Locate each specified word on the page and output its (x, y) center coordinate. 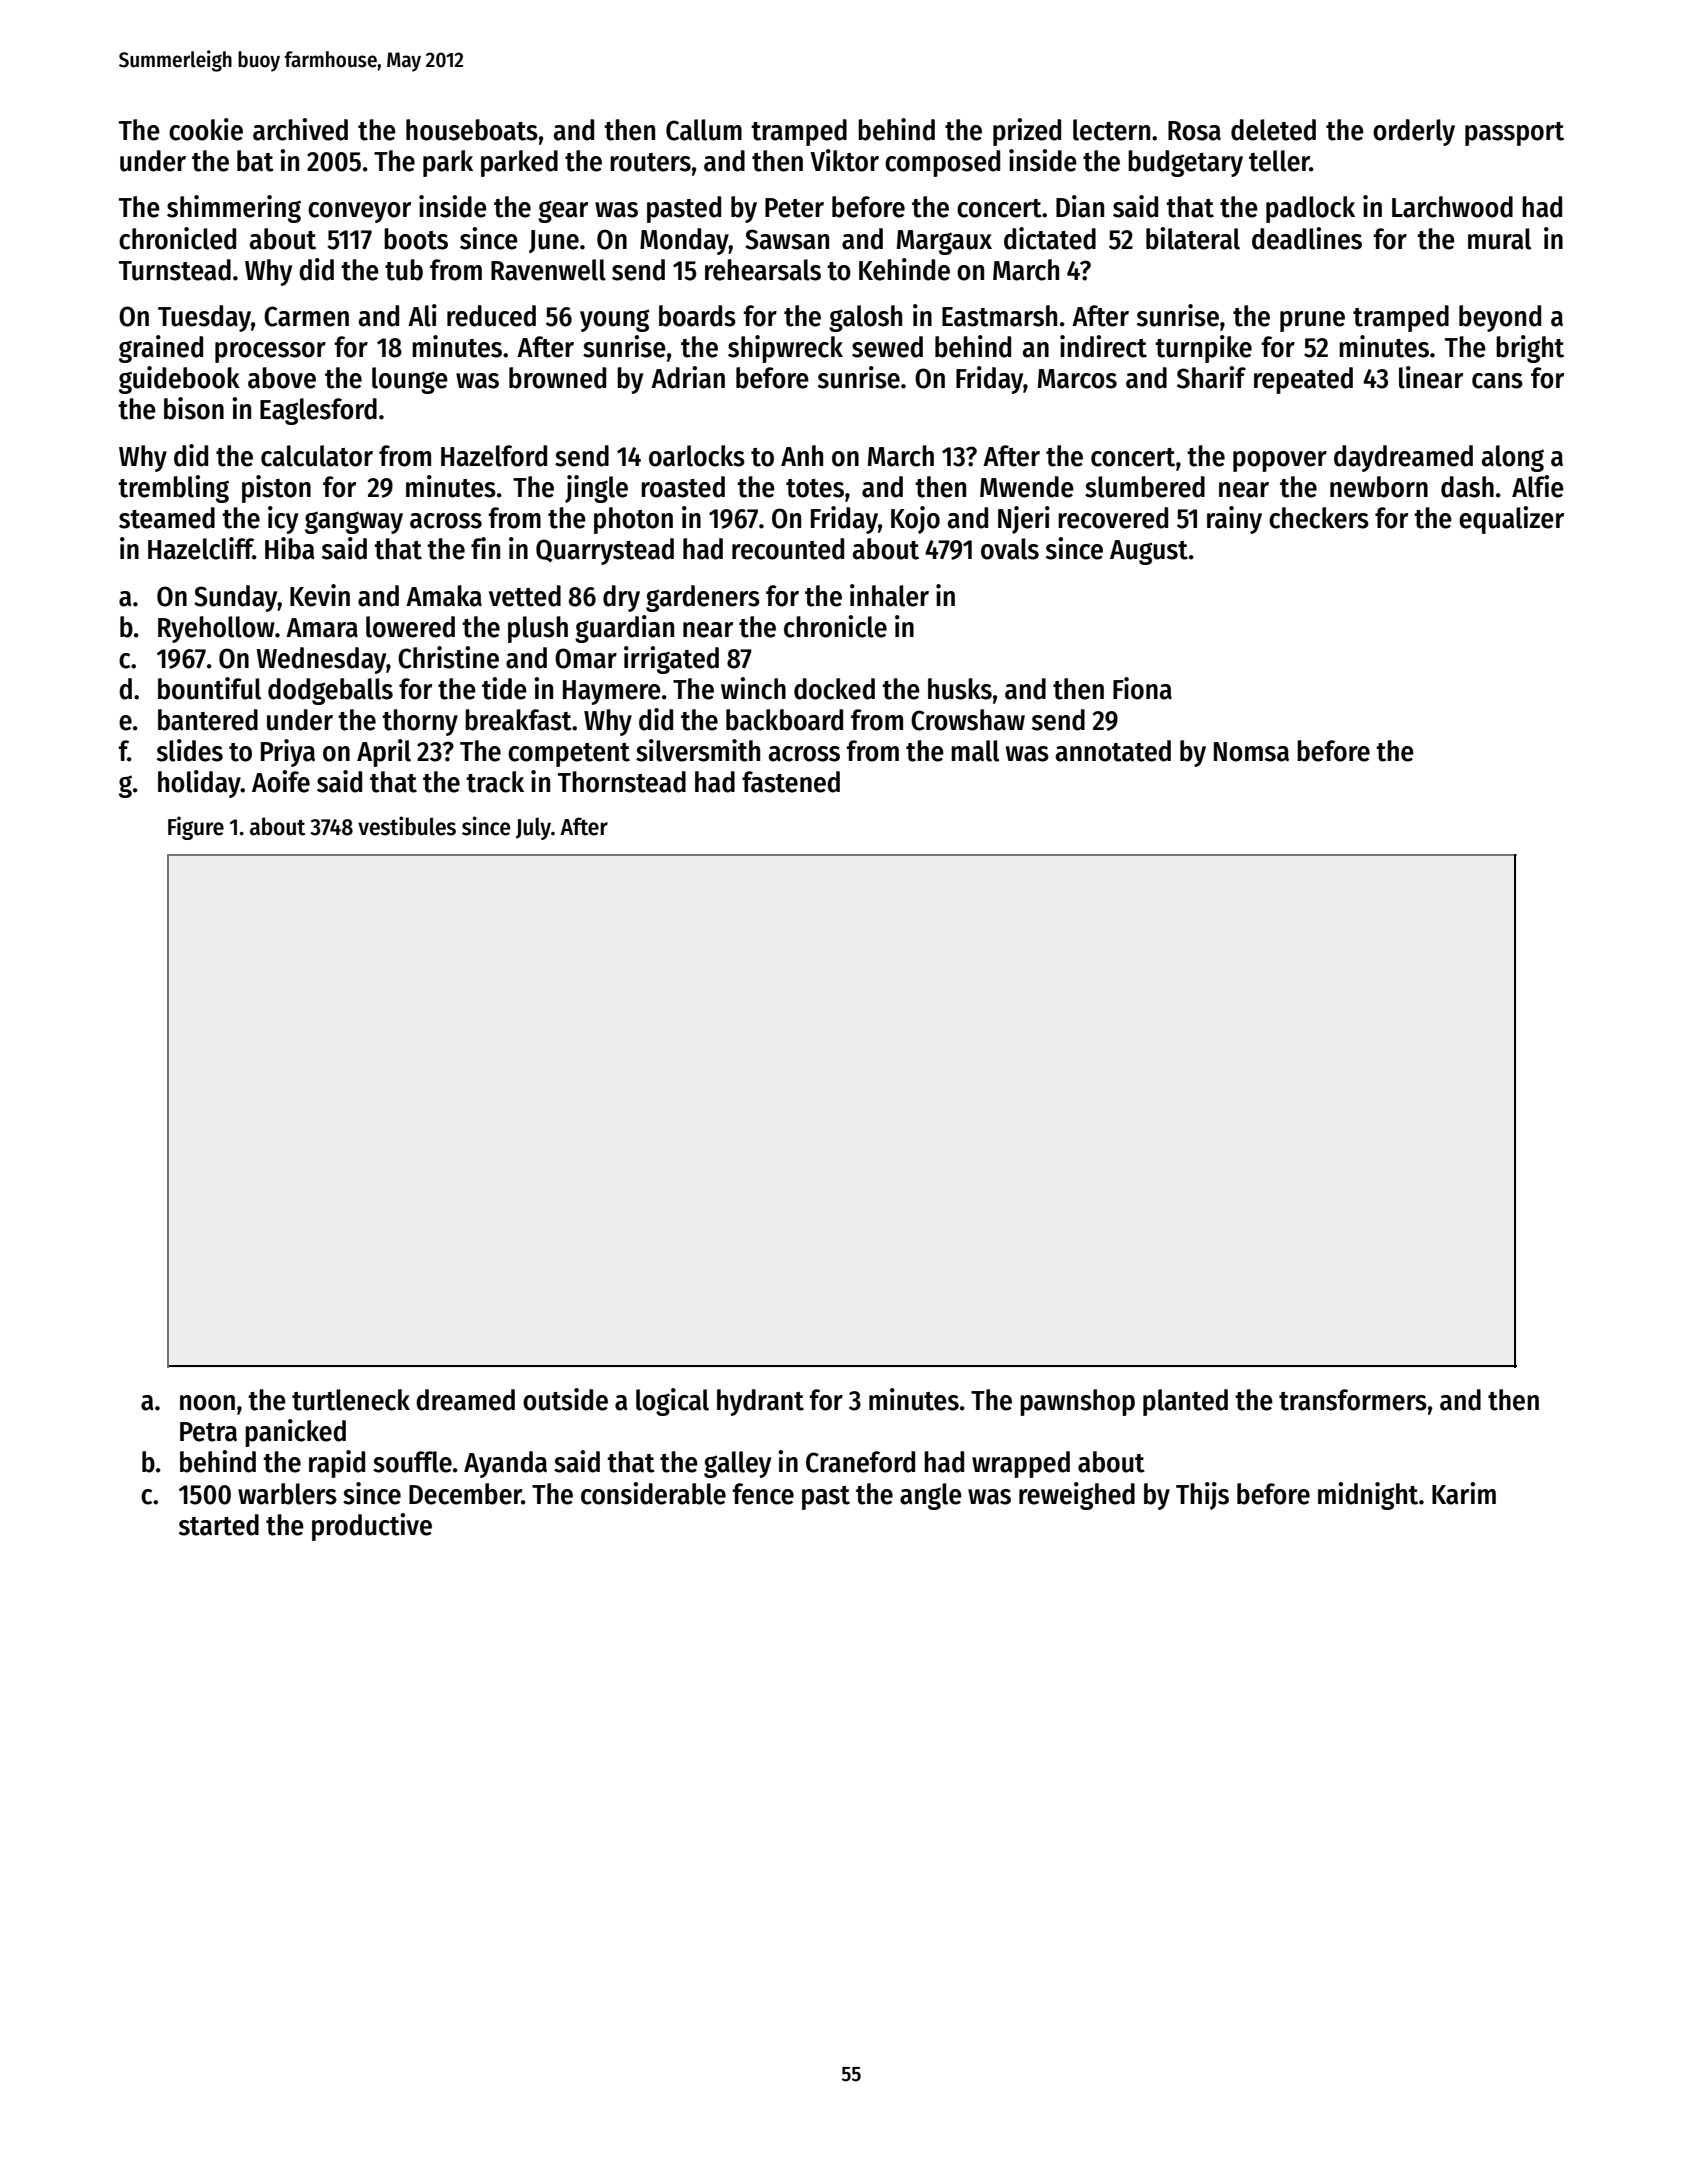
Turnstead (175, 270)
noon (207, 1403)
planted (1185, 1402)
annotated (1113, 751)
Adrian (688, 377)
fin (485, 548)
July (533, 828)
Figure (196, 828)
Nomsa (1251, 752)
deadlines (1307, 238)
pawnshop (1077, 1402)
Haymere (612, 692)
